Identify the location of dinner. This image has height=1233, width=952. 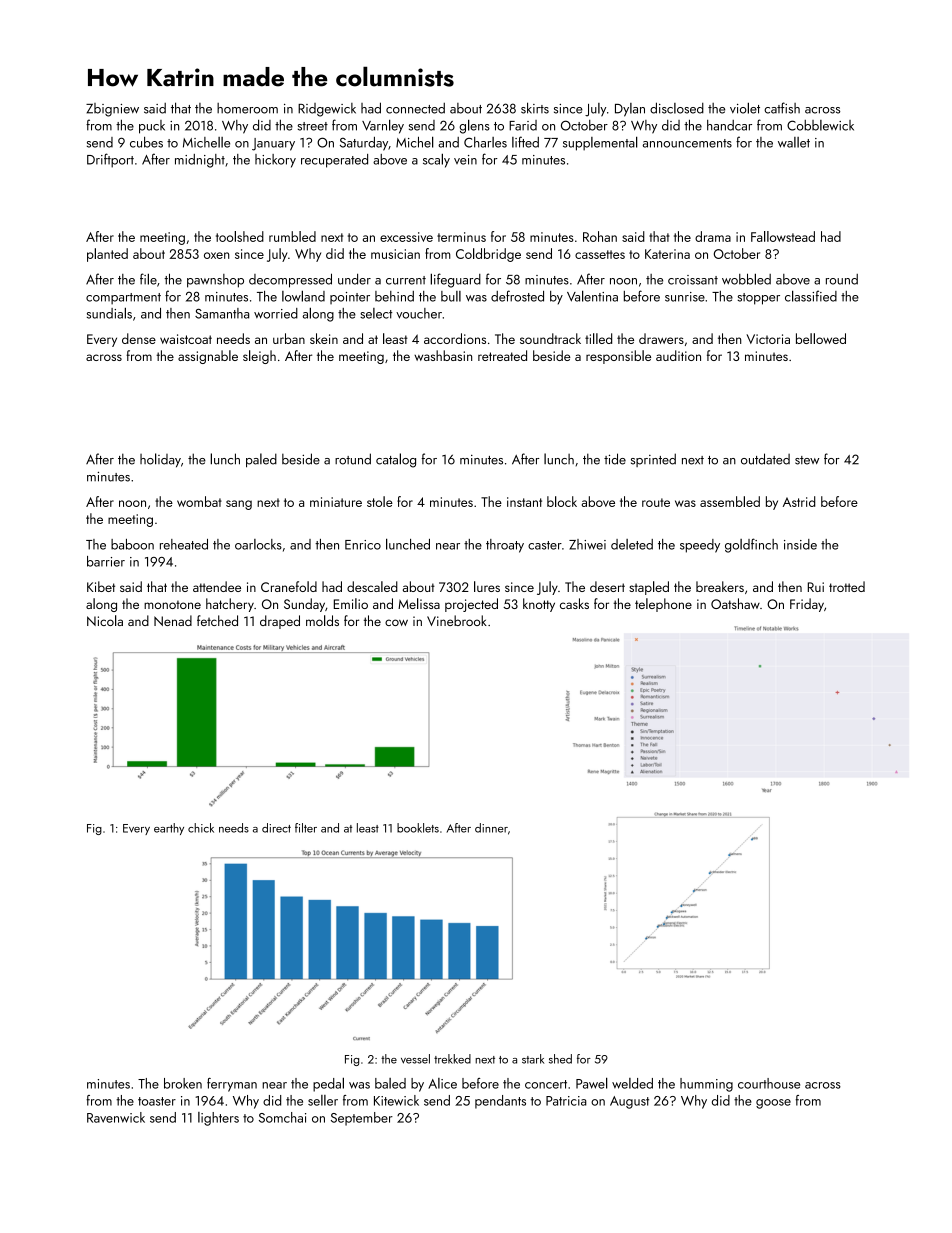
(491, 828).
